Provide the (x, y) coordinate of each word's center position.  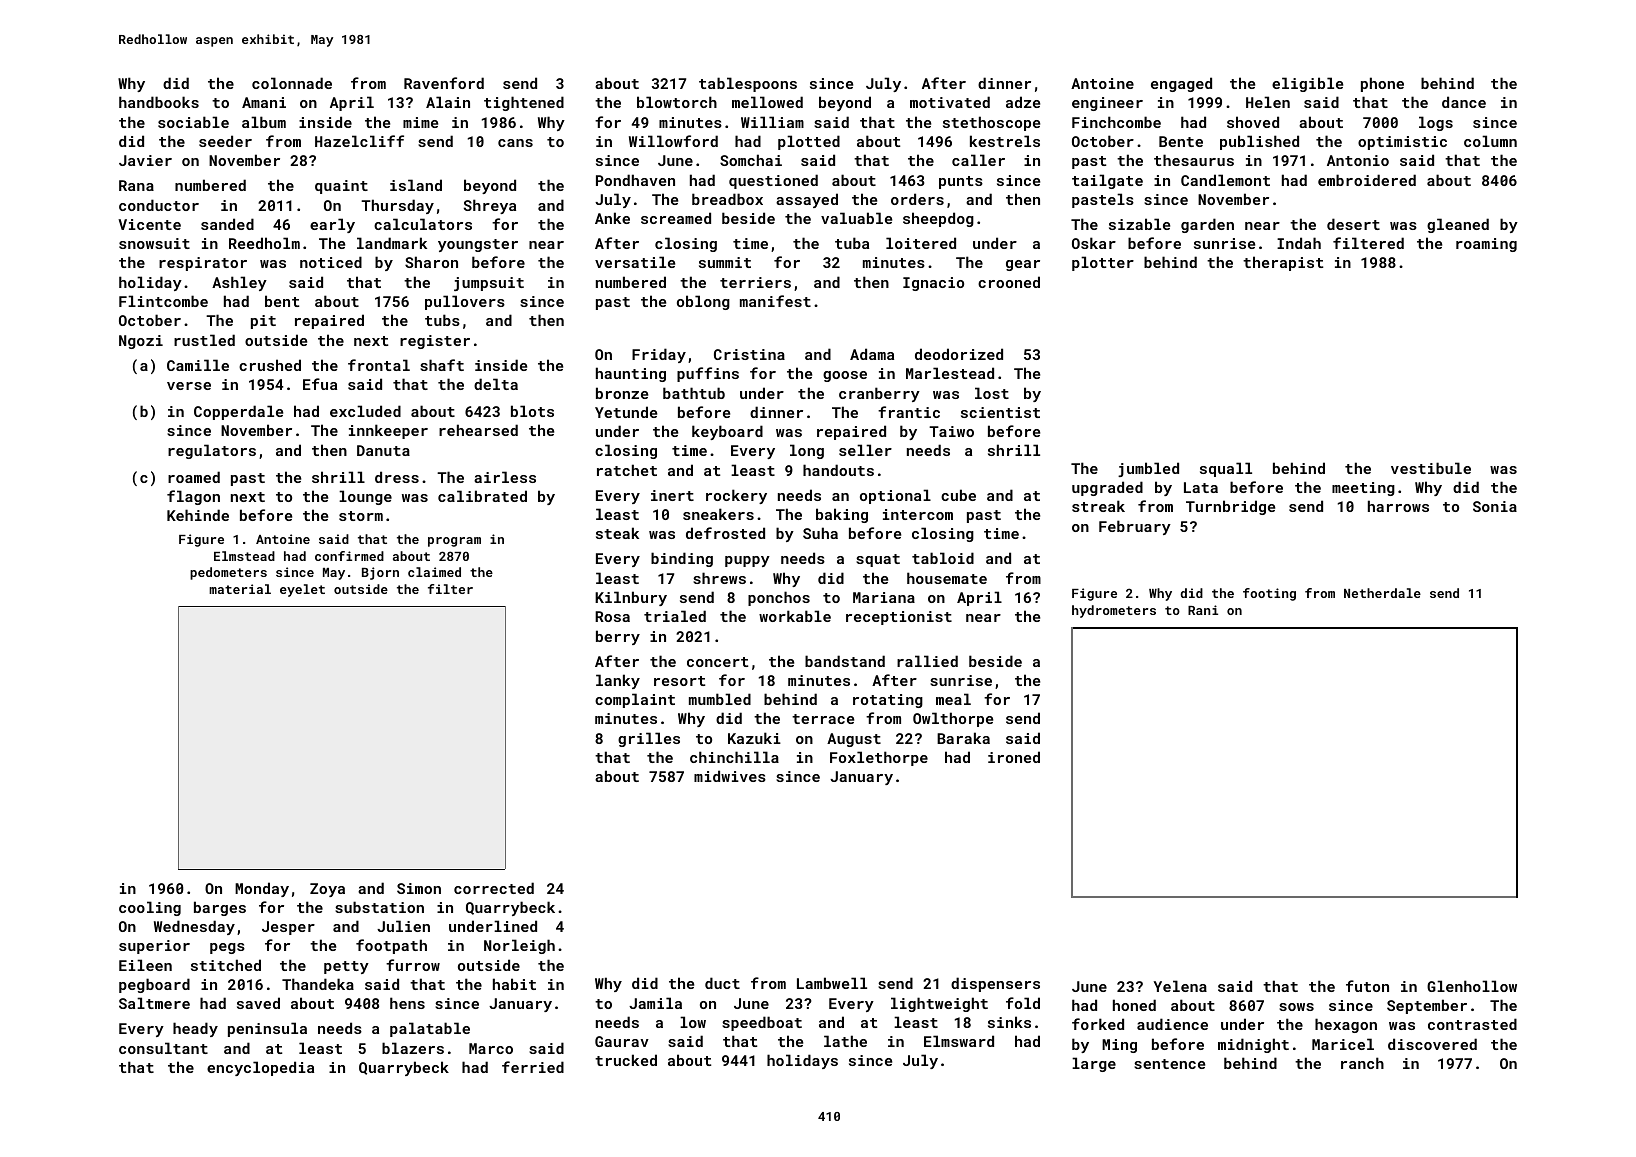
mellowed (767, 102)
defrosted (725, 533)
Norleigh (519, 946)
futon (1367, 986)
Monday (262, 889)
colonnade (292, 83)
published (1259, 142)
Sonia (1495, 506)
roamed (194, 477)
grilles (649, 739)
